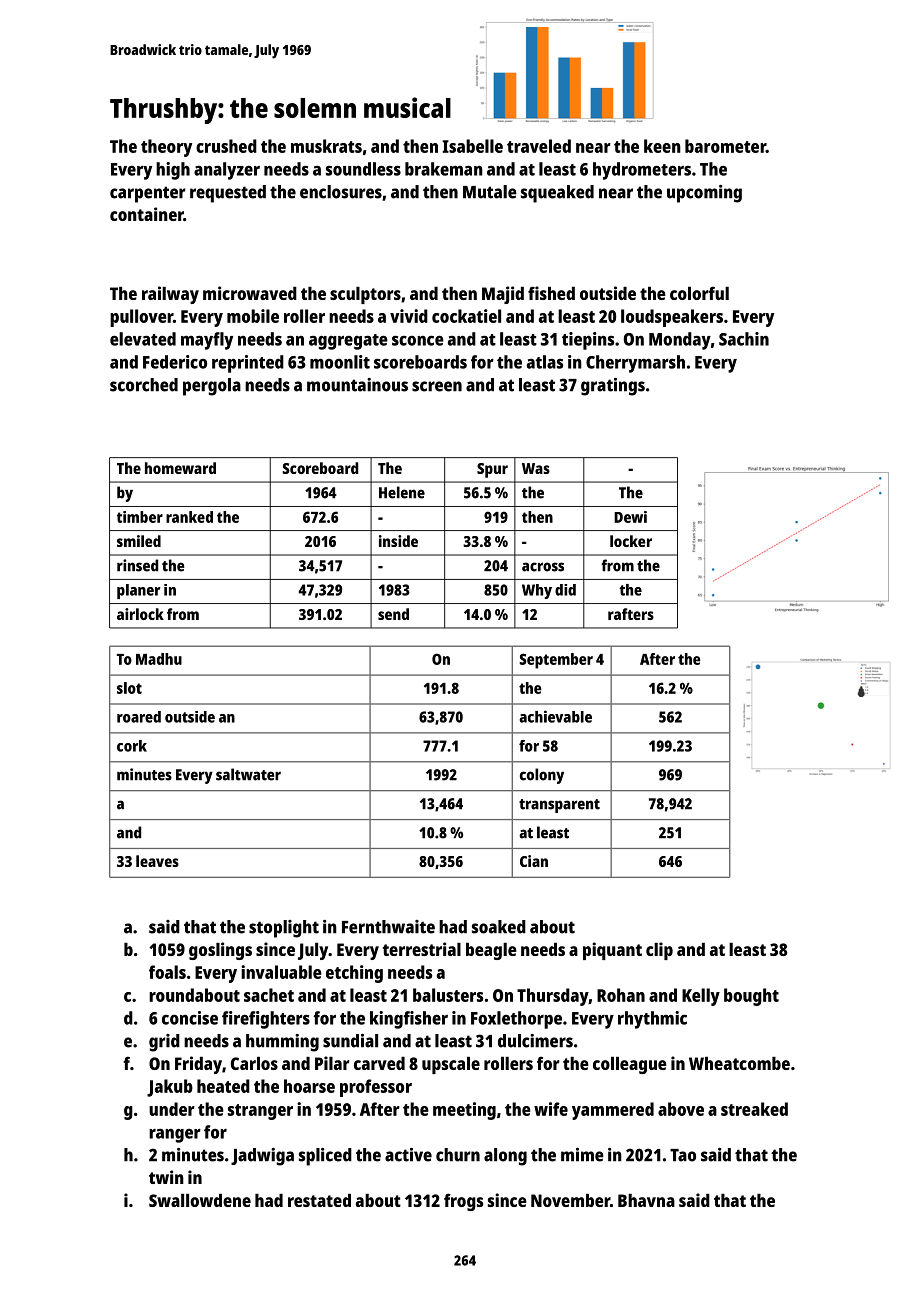 The image size is (908, 1316). I want to click on traveled, so click(539, 146).
